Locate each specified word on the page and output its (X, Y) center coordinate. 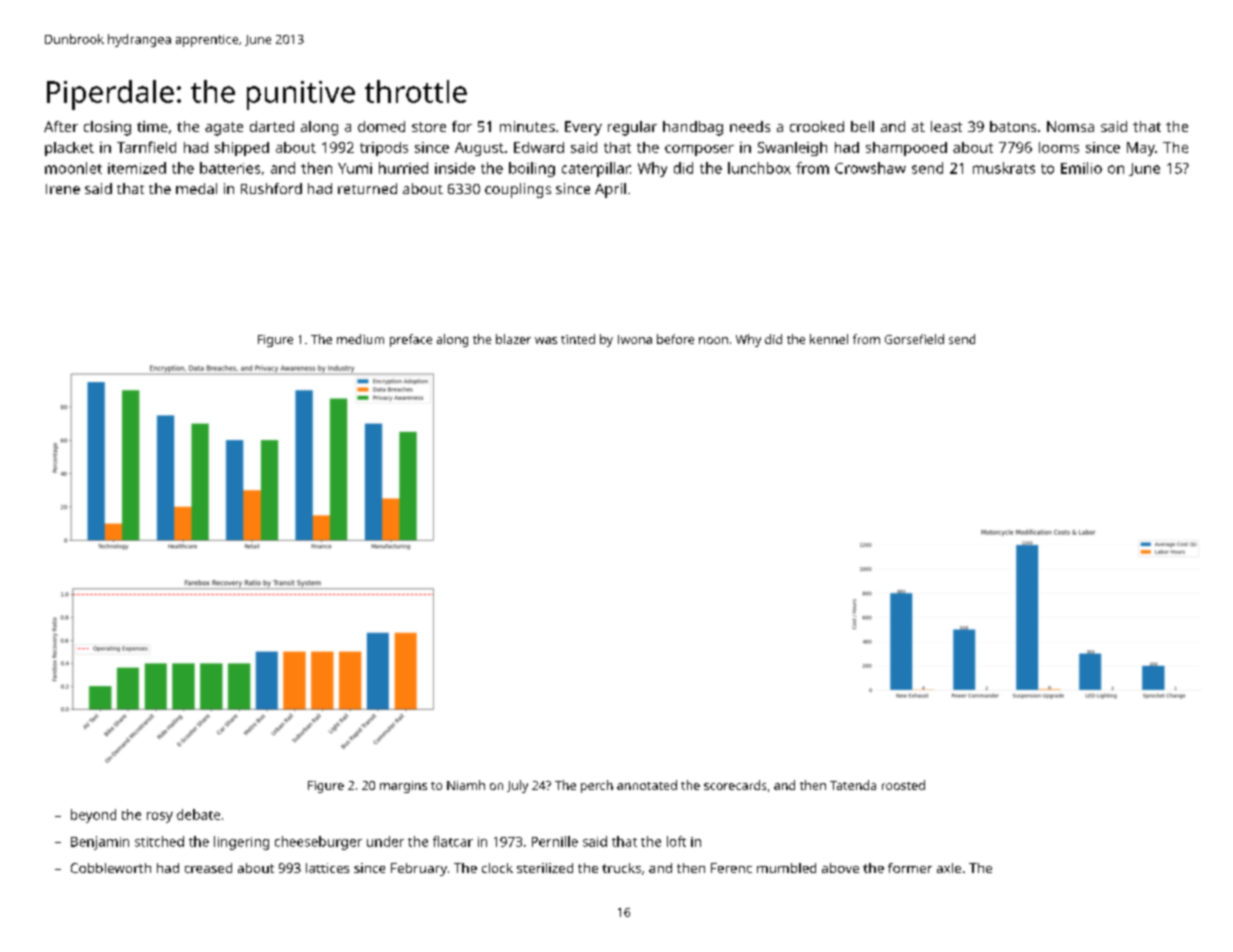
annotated (647, 785)
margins (403, 787)
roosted (903, 785)
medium (360, 339)
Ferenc (731, 868)
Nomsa (1070, 126)
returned (367, 188)
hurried (403, 168)
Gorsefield (914, 339)
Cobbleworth (111, 868)
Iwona (635, 339)
